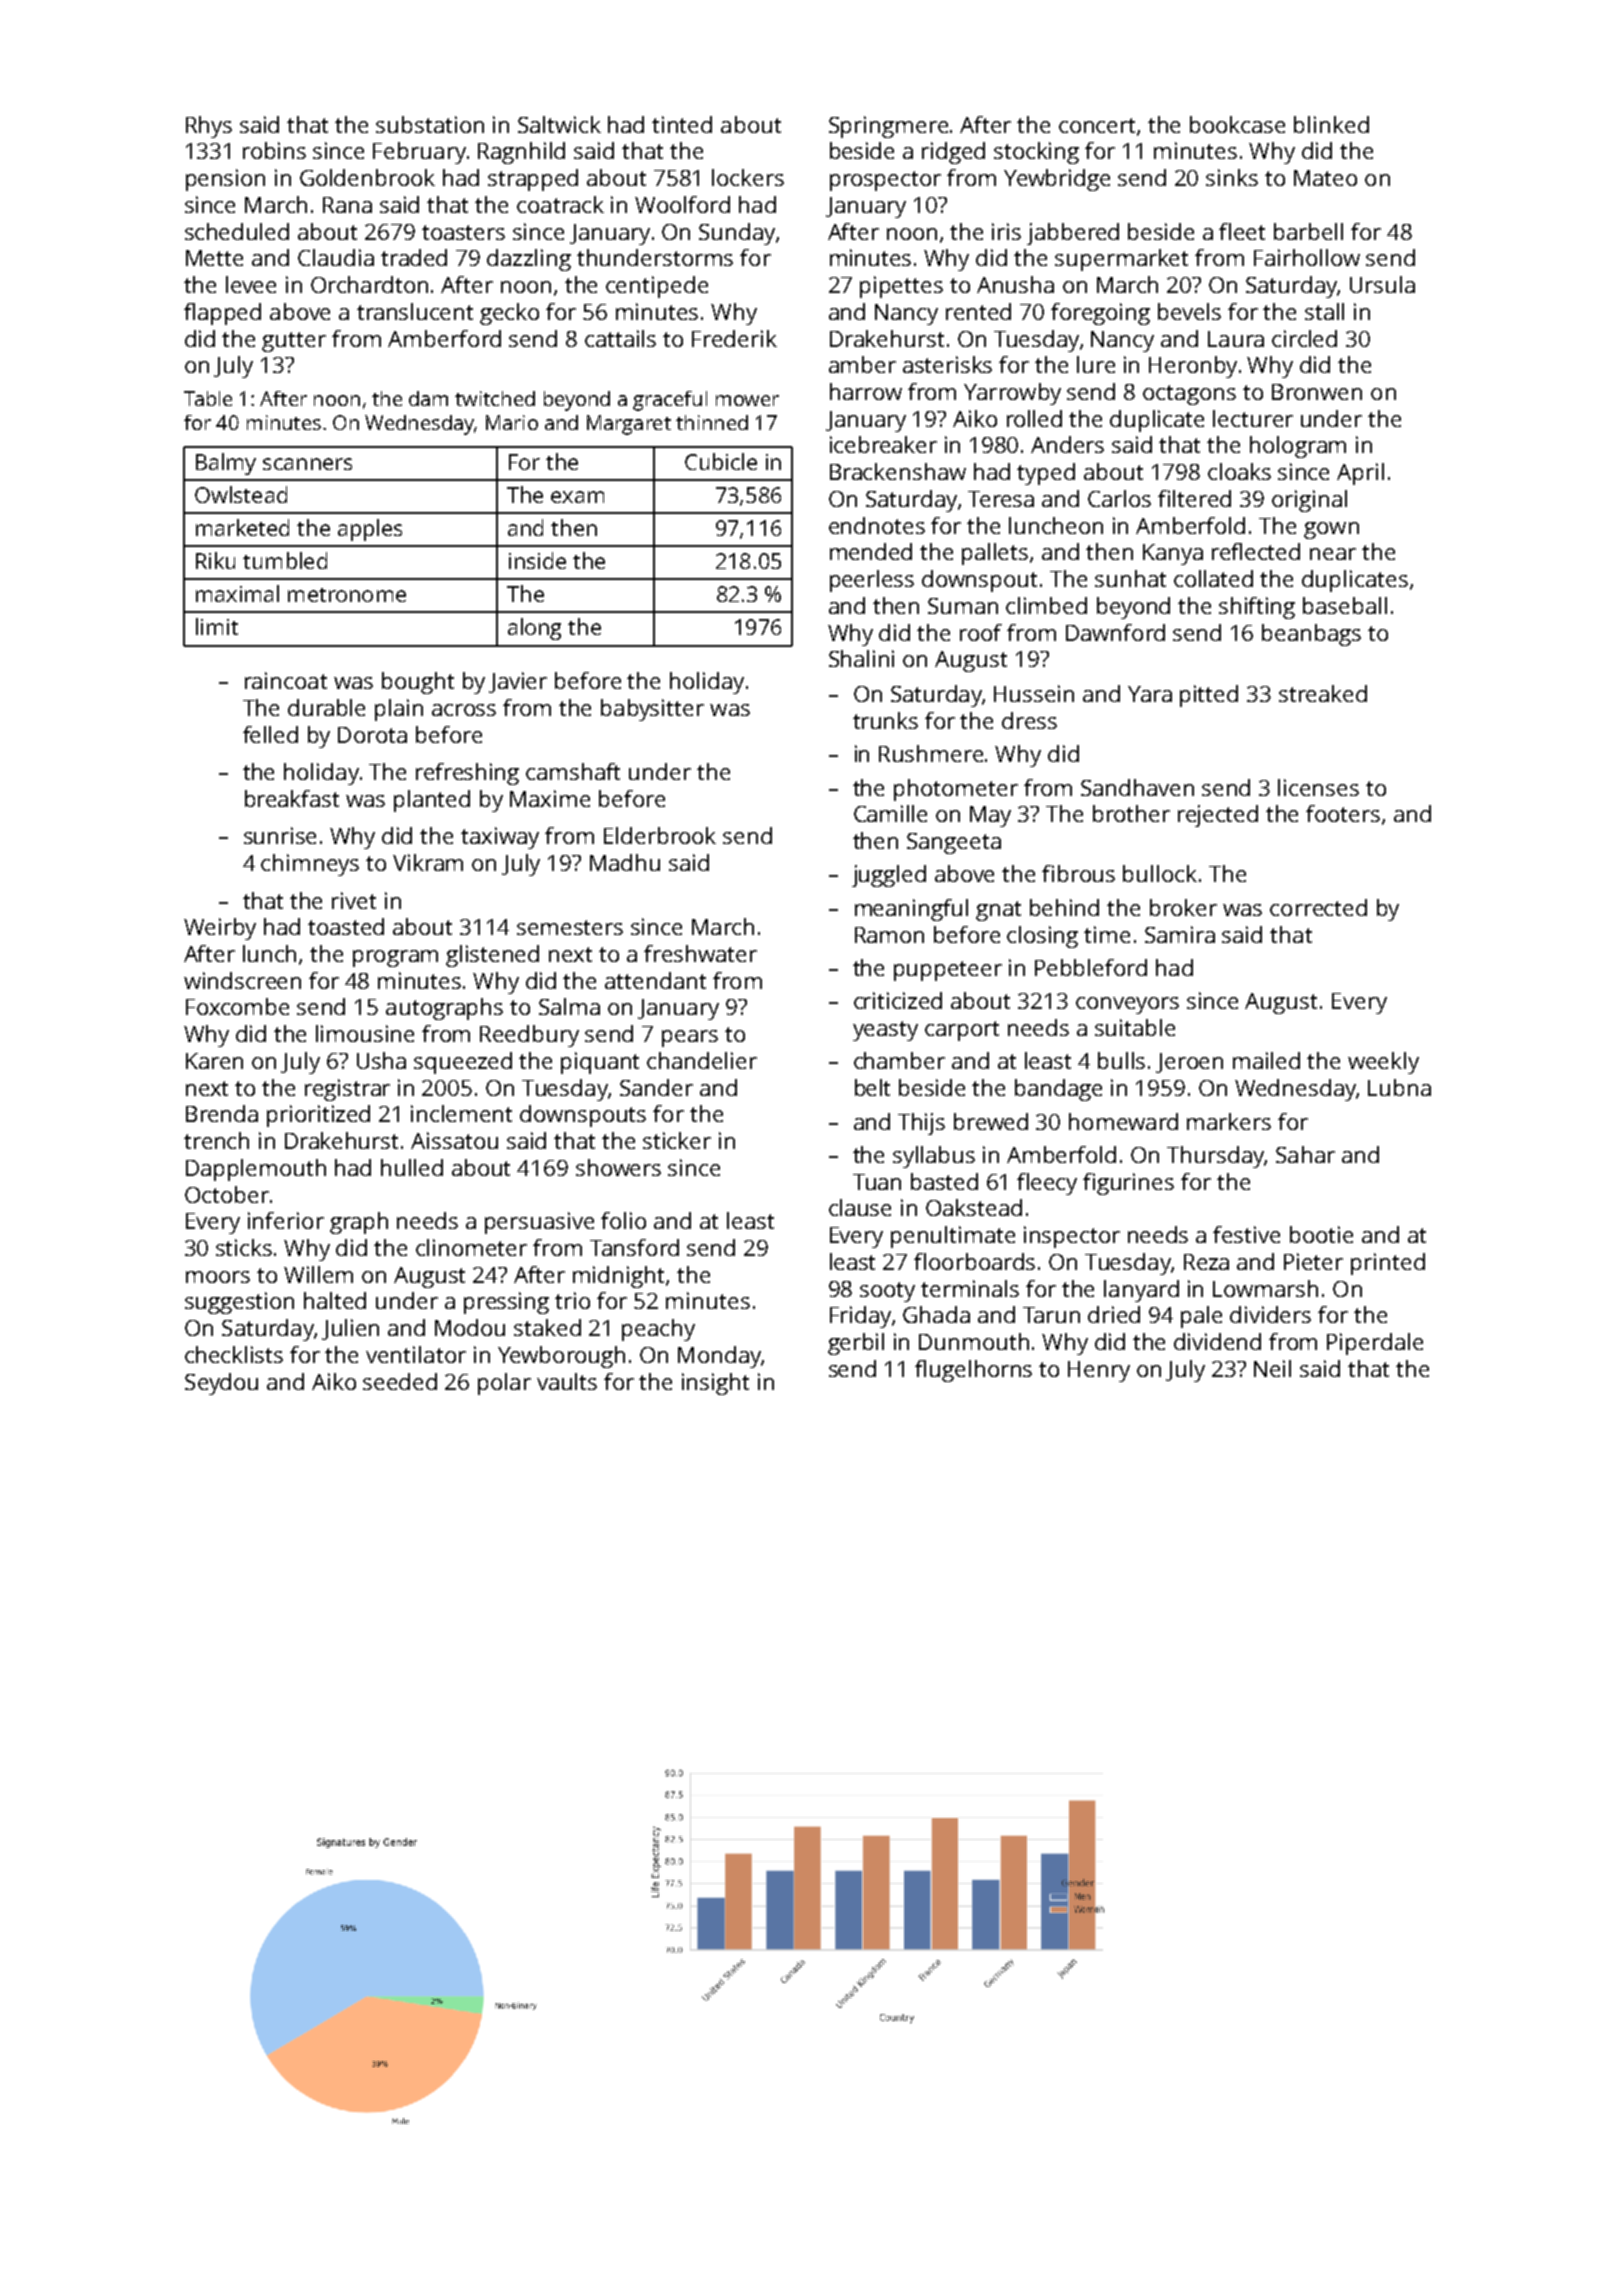  I want to click on roof, so click(981, 632).
